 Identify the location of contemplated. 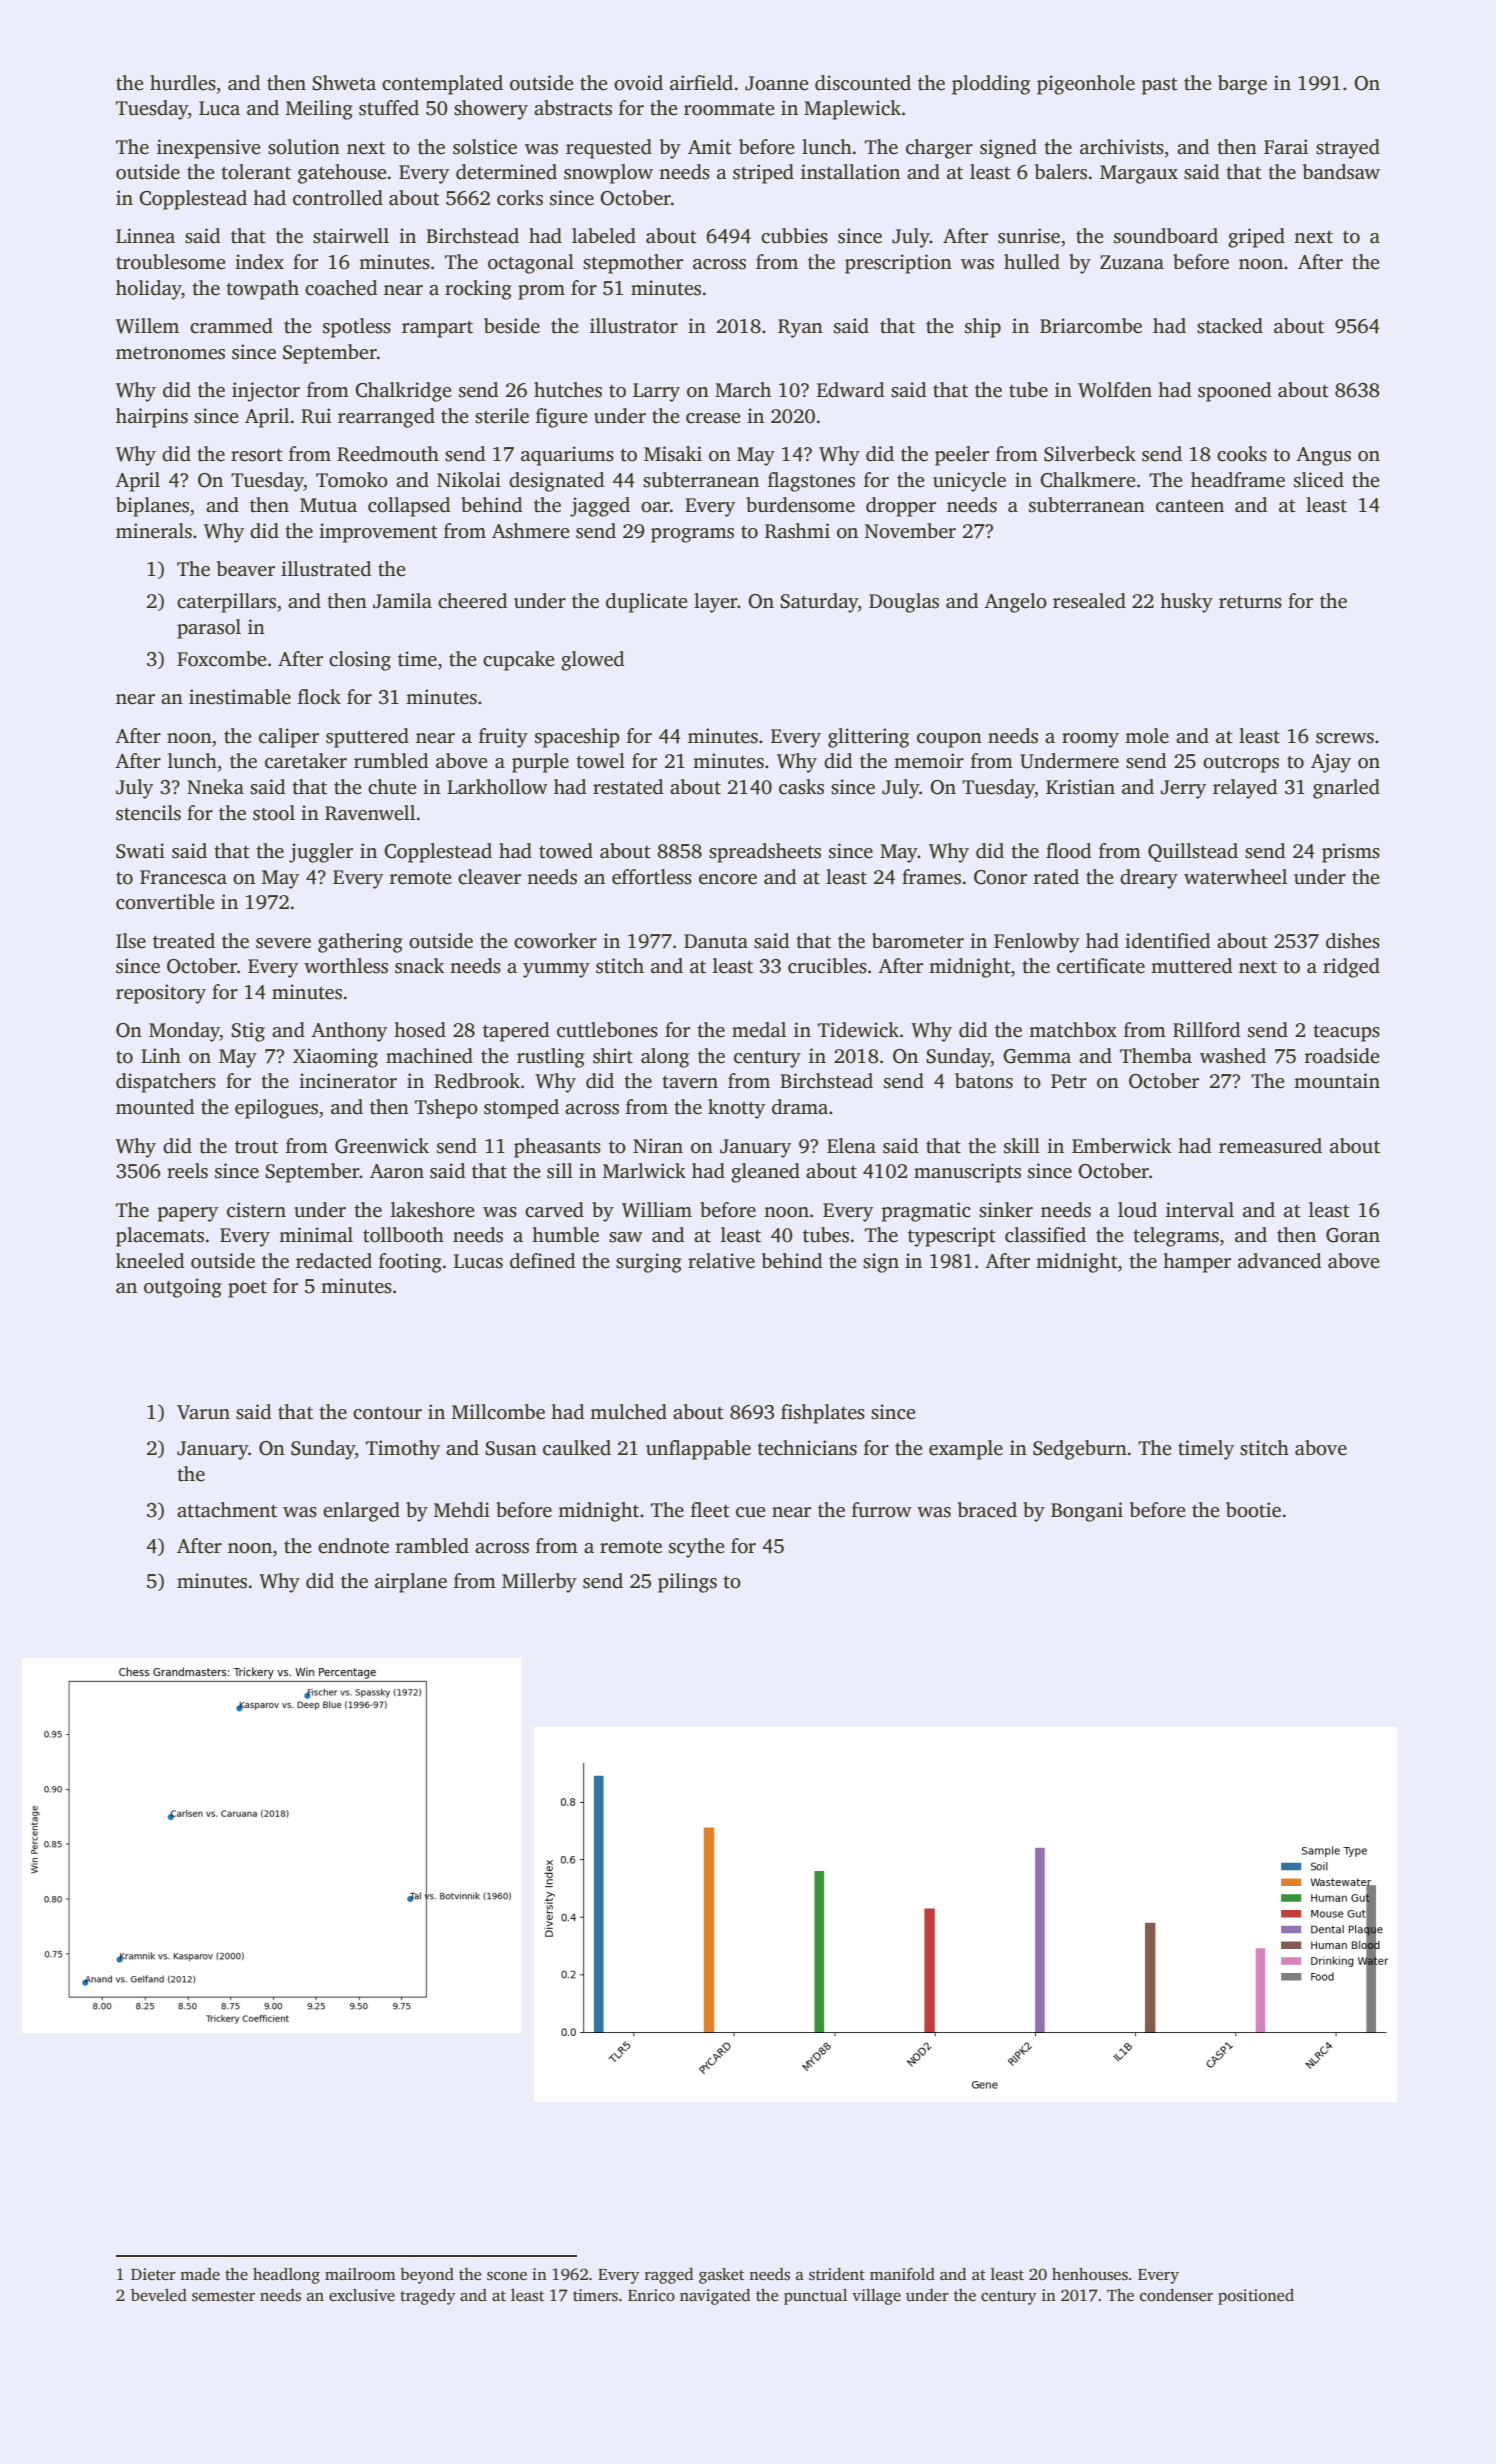
(442, 85).
